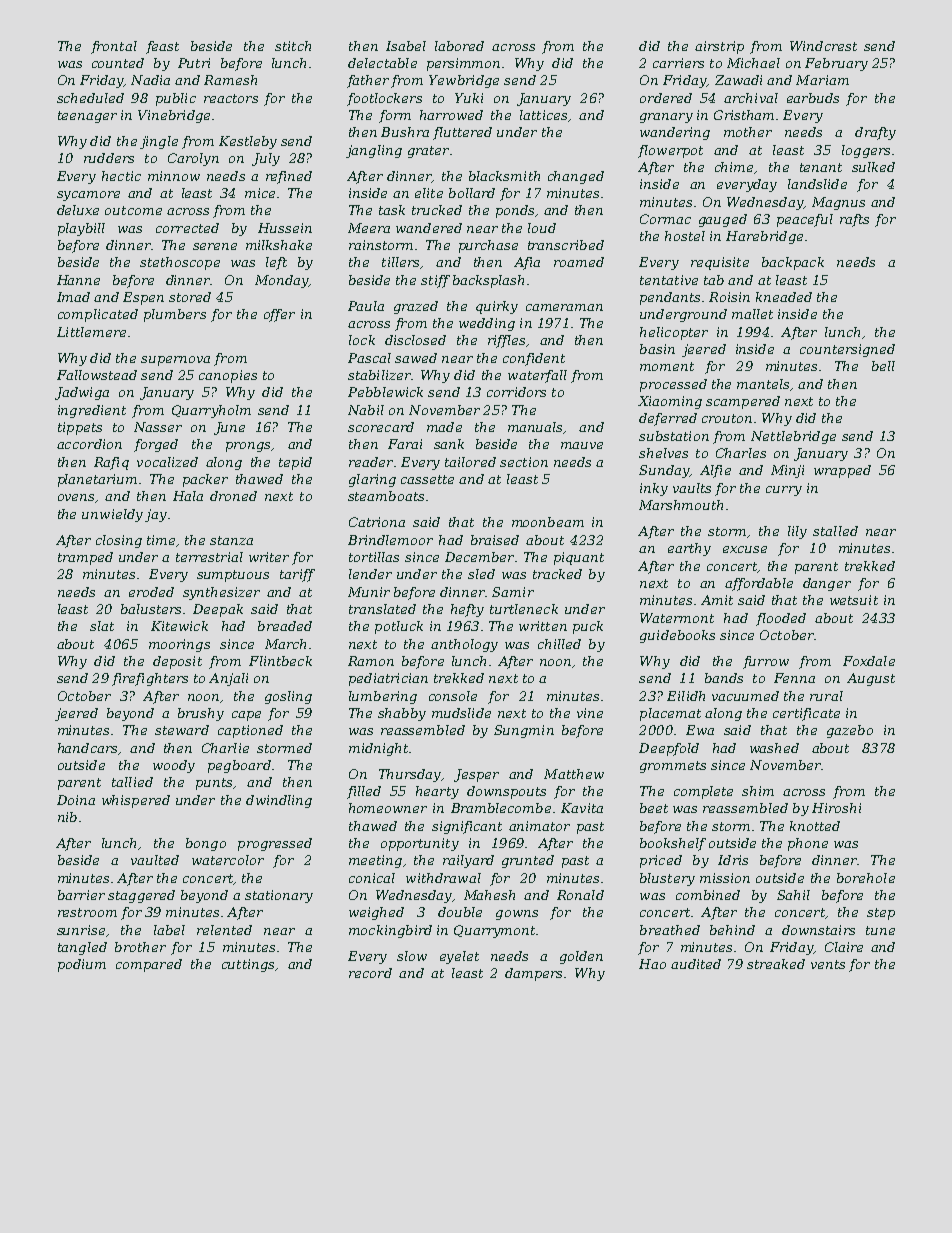 Image resolution: width=952 pixels, height=1233 pixels. What do you see at coordinates (696, 964) in the image?
I see `audited` at bounding box center [696, 964].
